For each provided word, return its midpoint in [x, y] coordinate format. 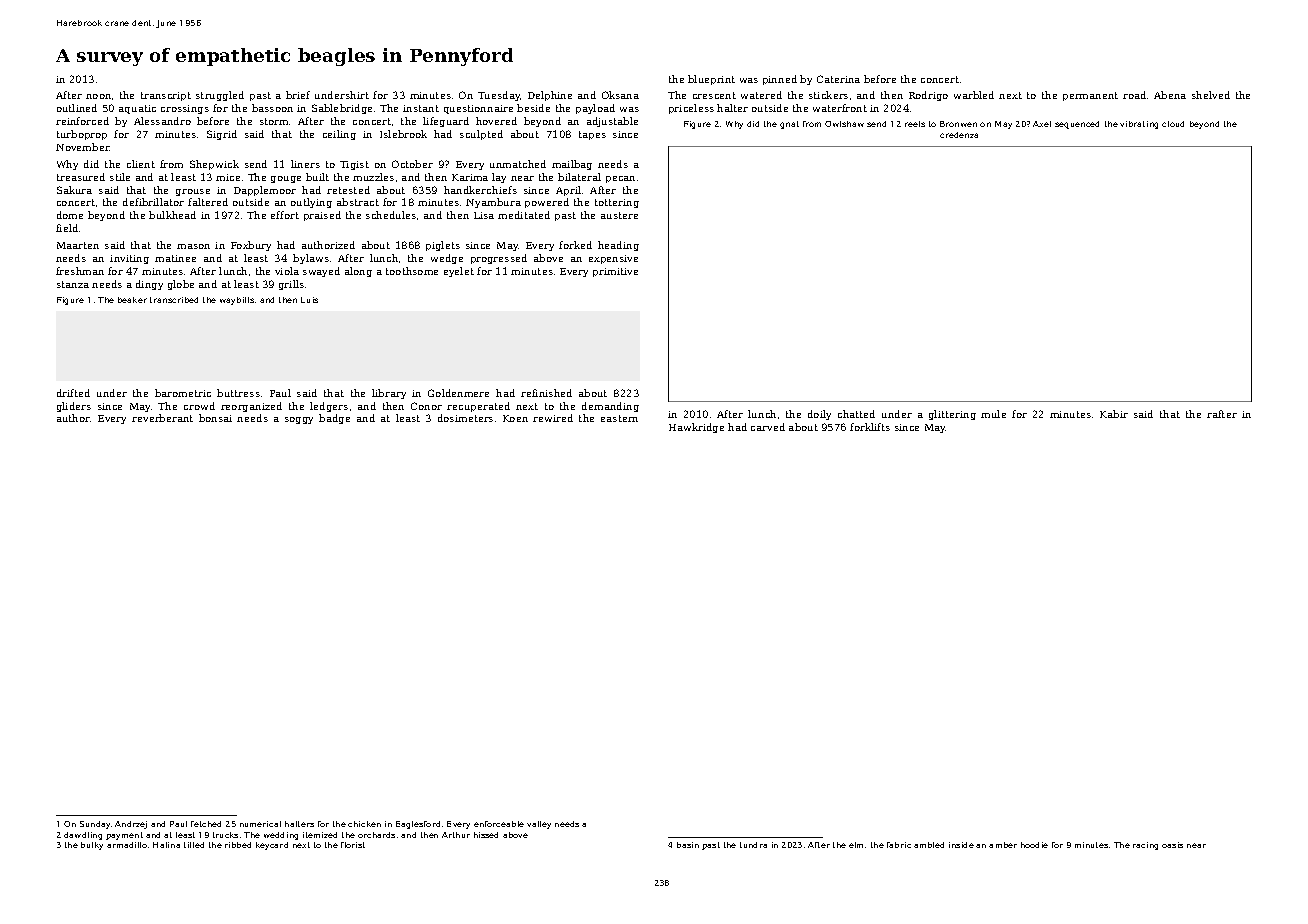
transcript [166, 96]
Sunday [95, 825]
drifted [73, 393]
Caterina [838, 79]
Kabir [1114, 414]
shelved [1211, 95]
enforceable [499, 824]
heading [618, 246]
